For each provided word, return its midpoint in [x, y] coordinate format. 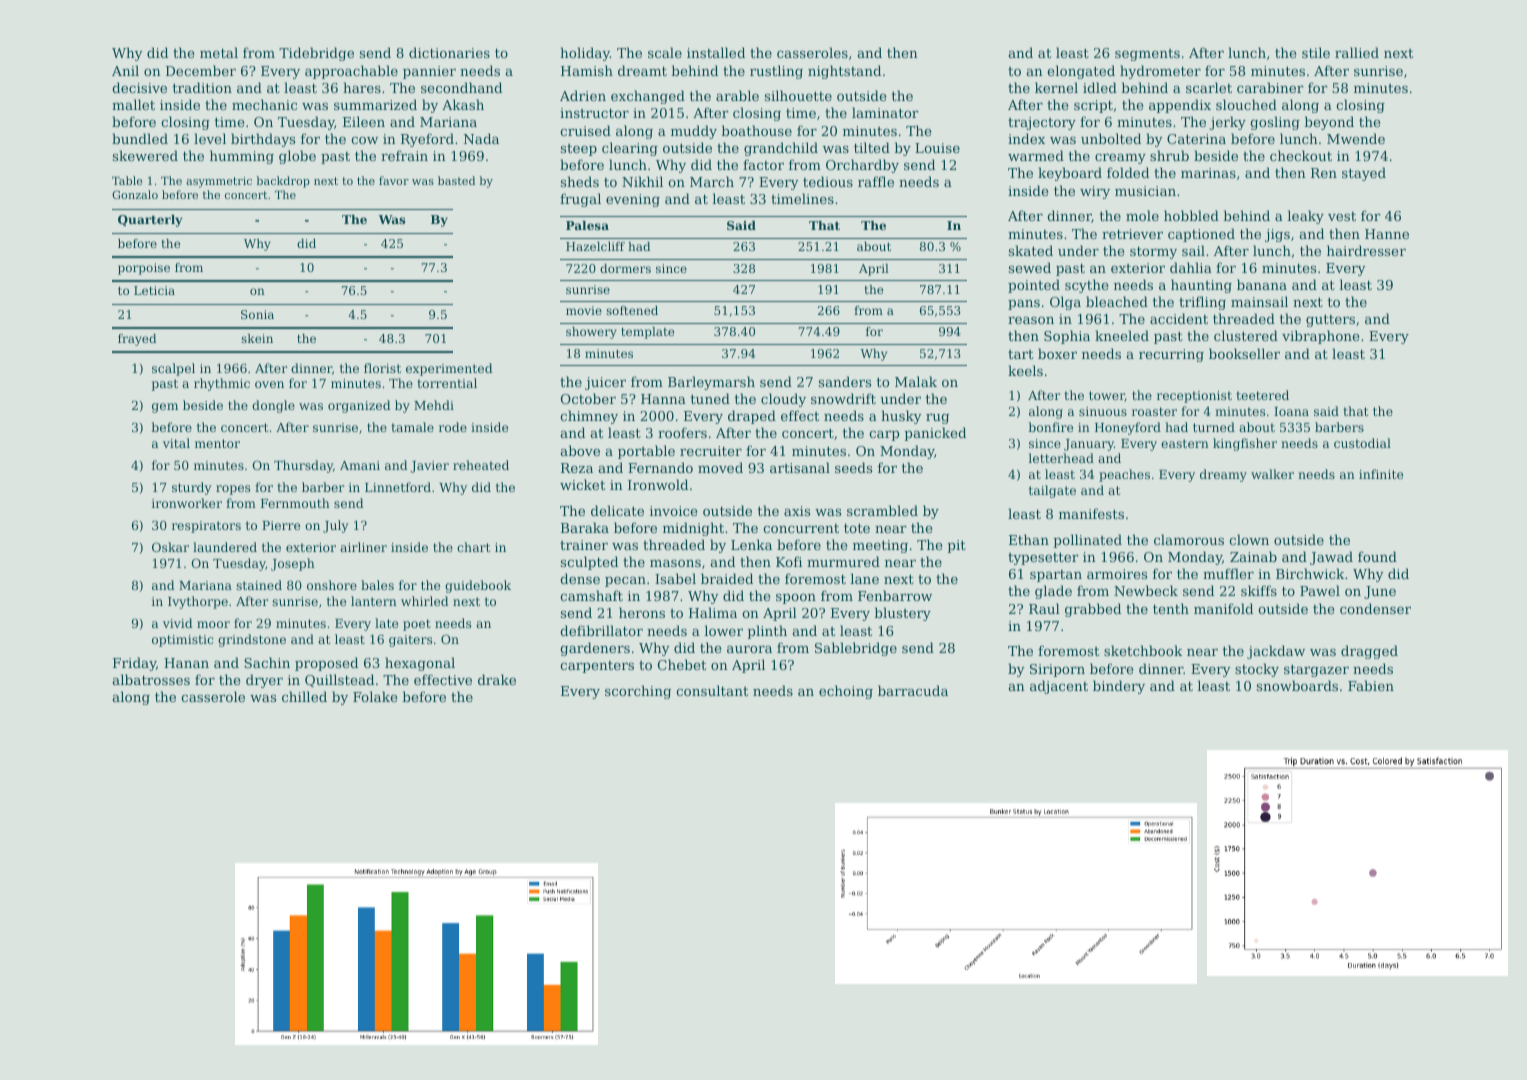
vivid [178, 623]
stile [1316, 52]
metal [219, 52]
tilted [872, 147]
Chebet [682, 664]
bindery [1119, 687]
